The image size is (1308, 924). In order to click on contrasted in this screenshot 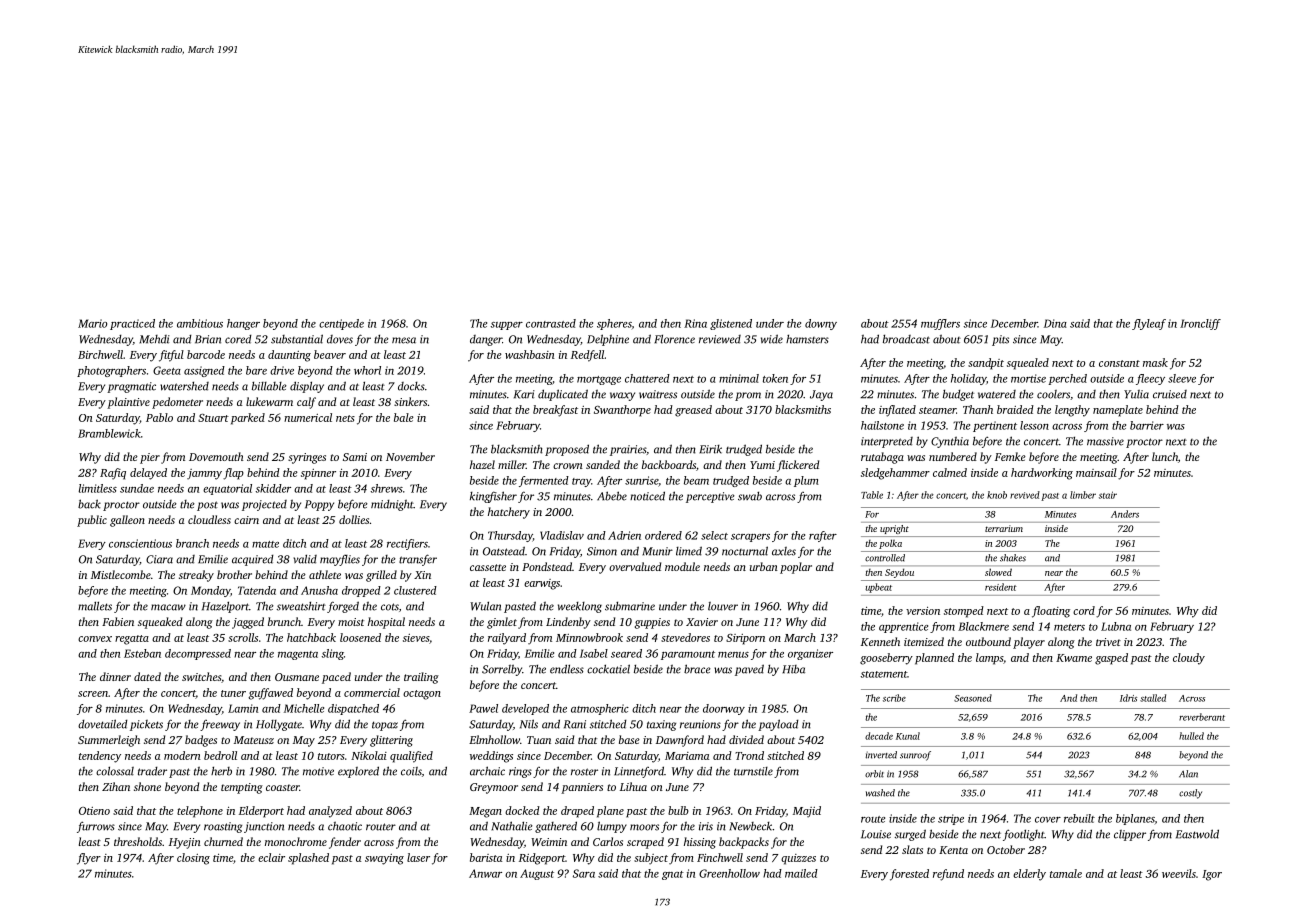, I will do `click(551, 323)`.
